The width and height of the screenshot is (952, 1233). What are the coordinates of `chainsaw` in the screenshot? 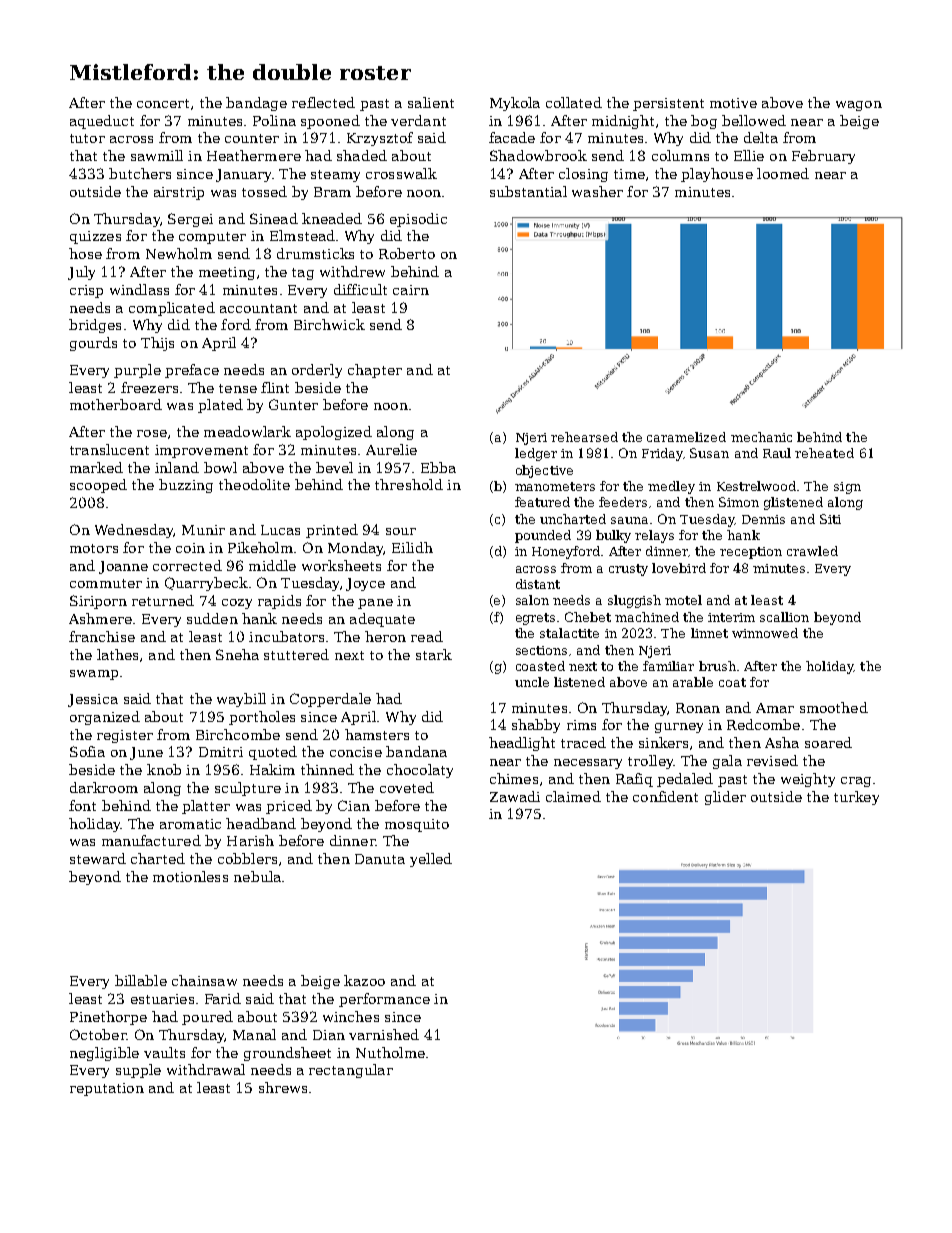 It's located at (204, 980).
